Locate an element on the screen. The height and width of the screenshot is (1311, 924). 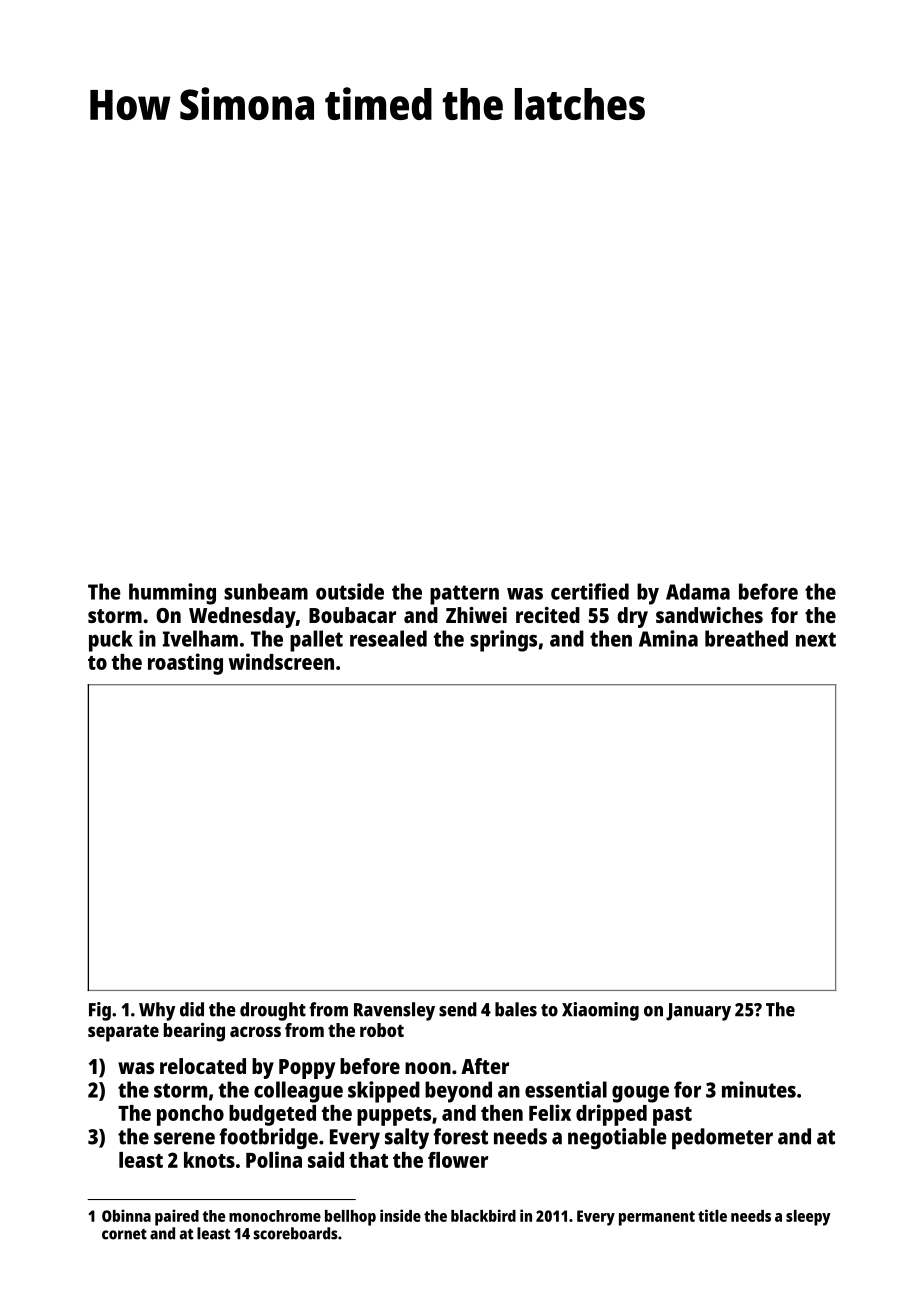
did is located at coordinates (192, 1009).
